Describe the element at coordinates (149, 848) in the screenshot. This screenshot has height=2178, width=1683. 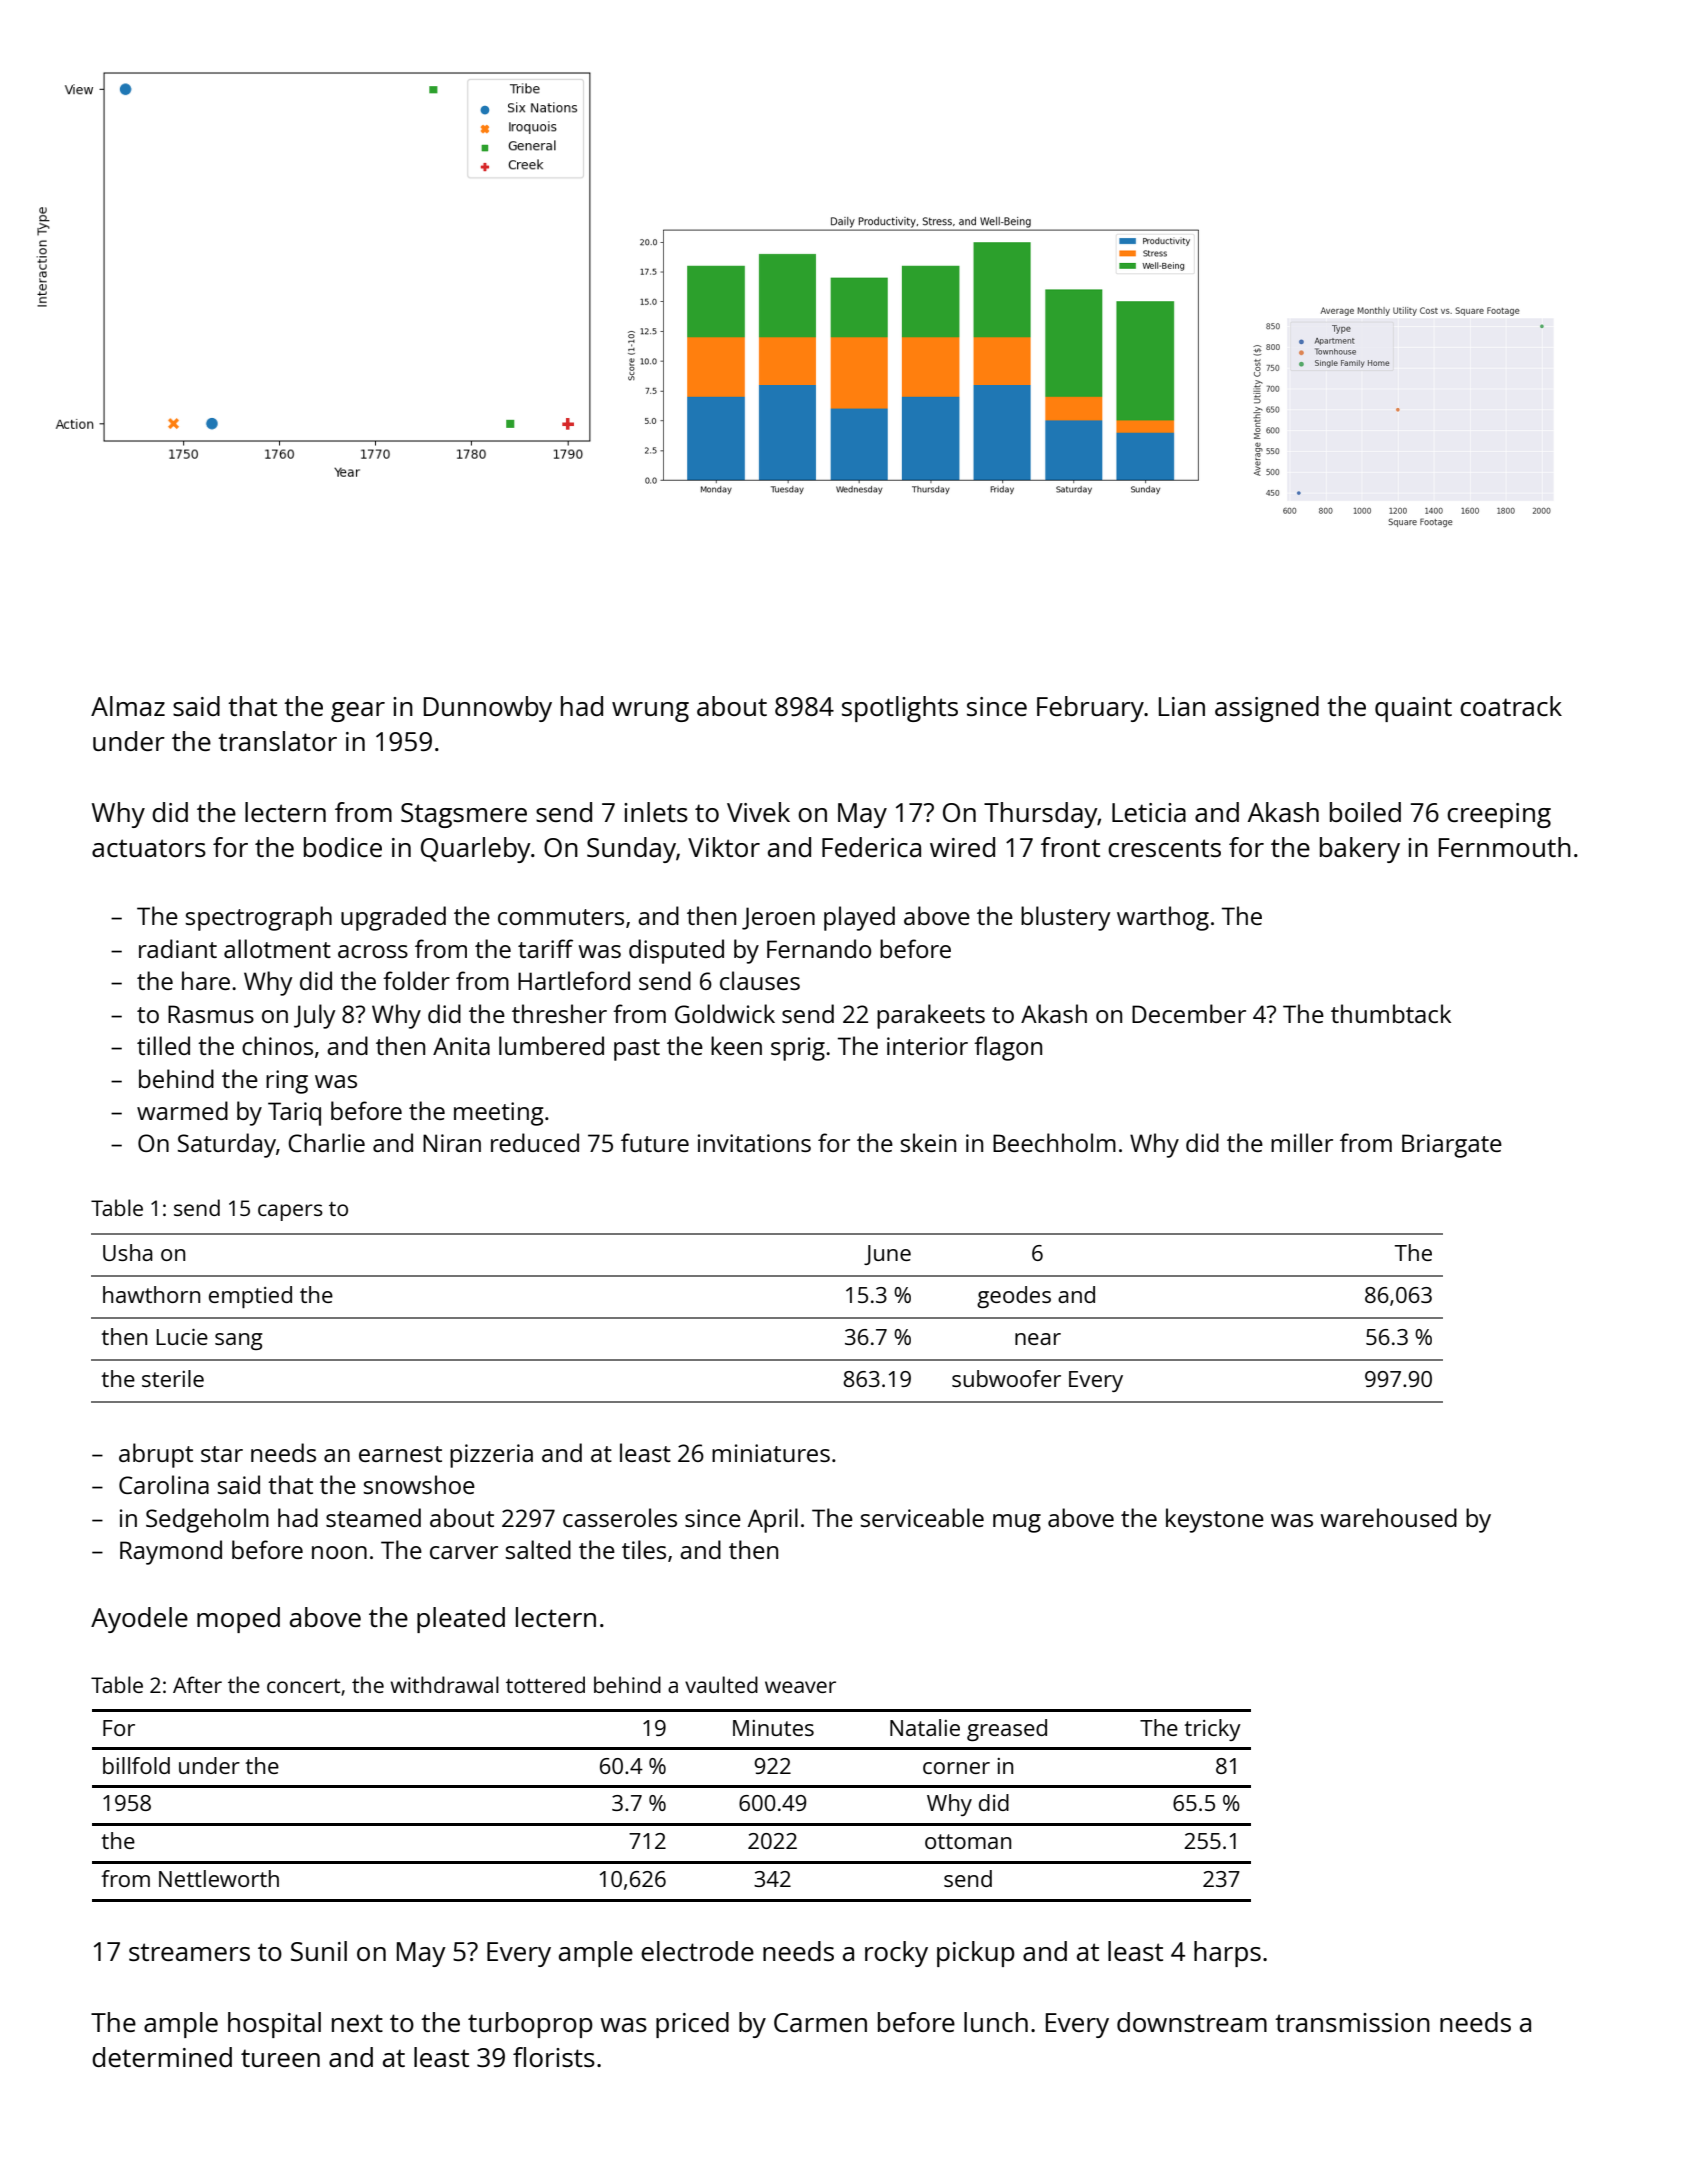
I see `actuators` at that location.
